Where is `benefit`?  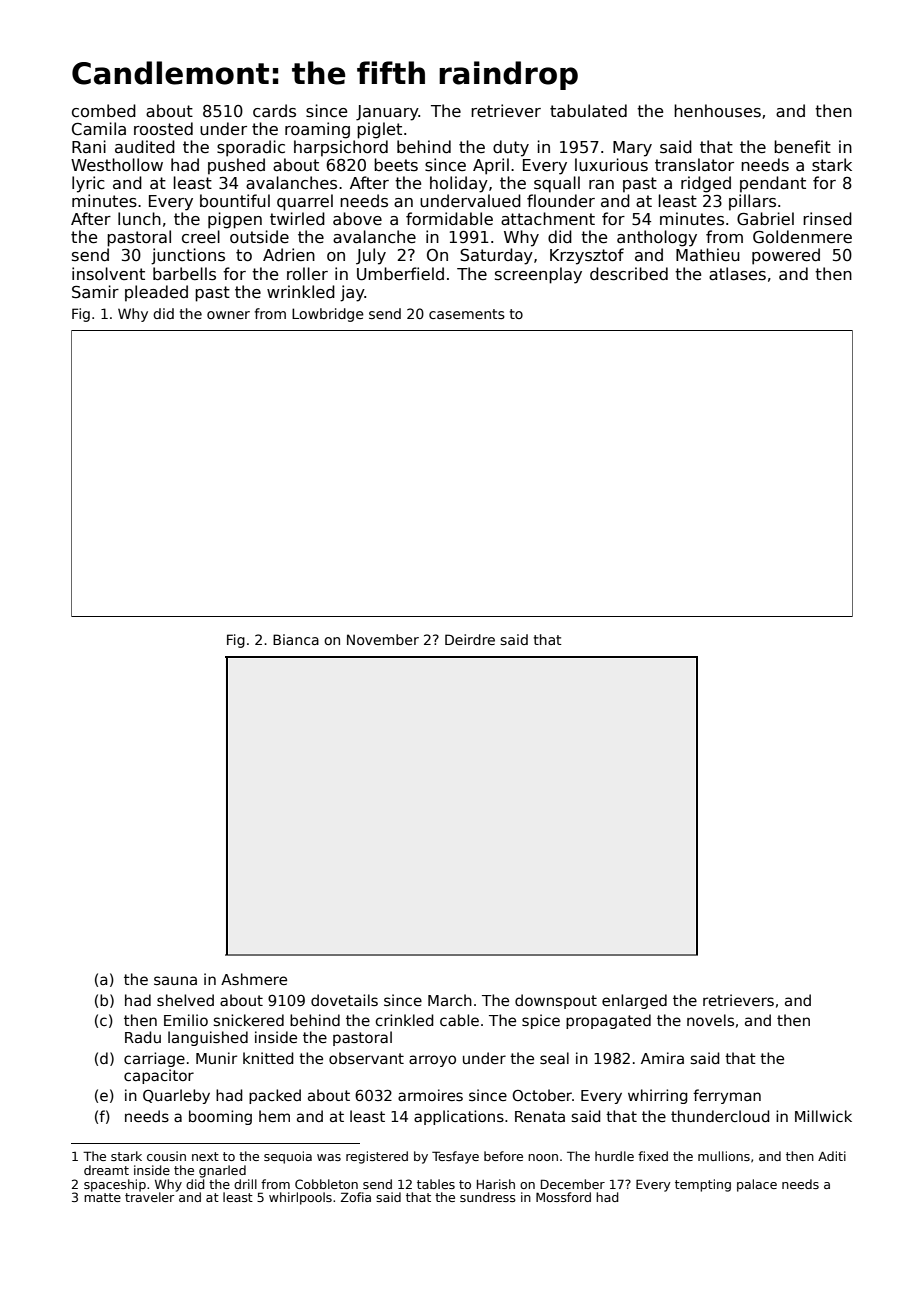 benefit is located at coordinates (802, 146).
